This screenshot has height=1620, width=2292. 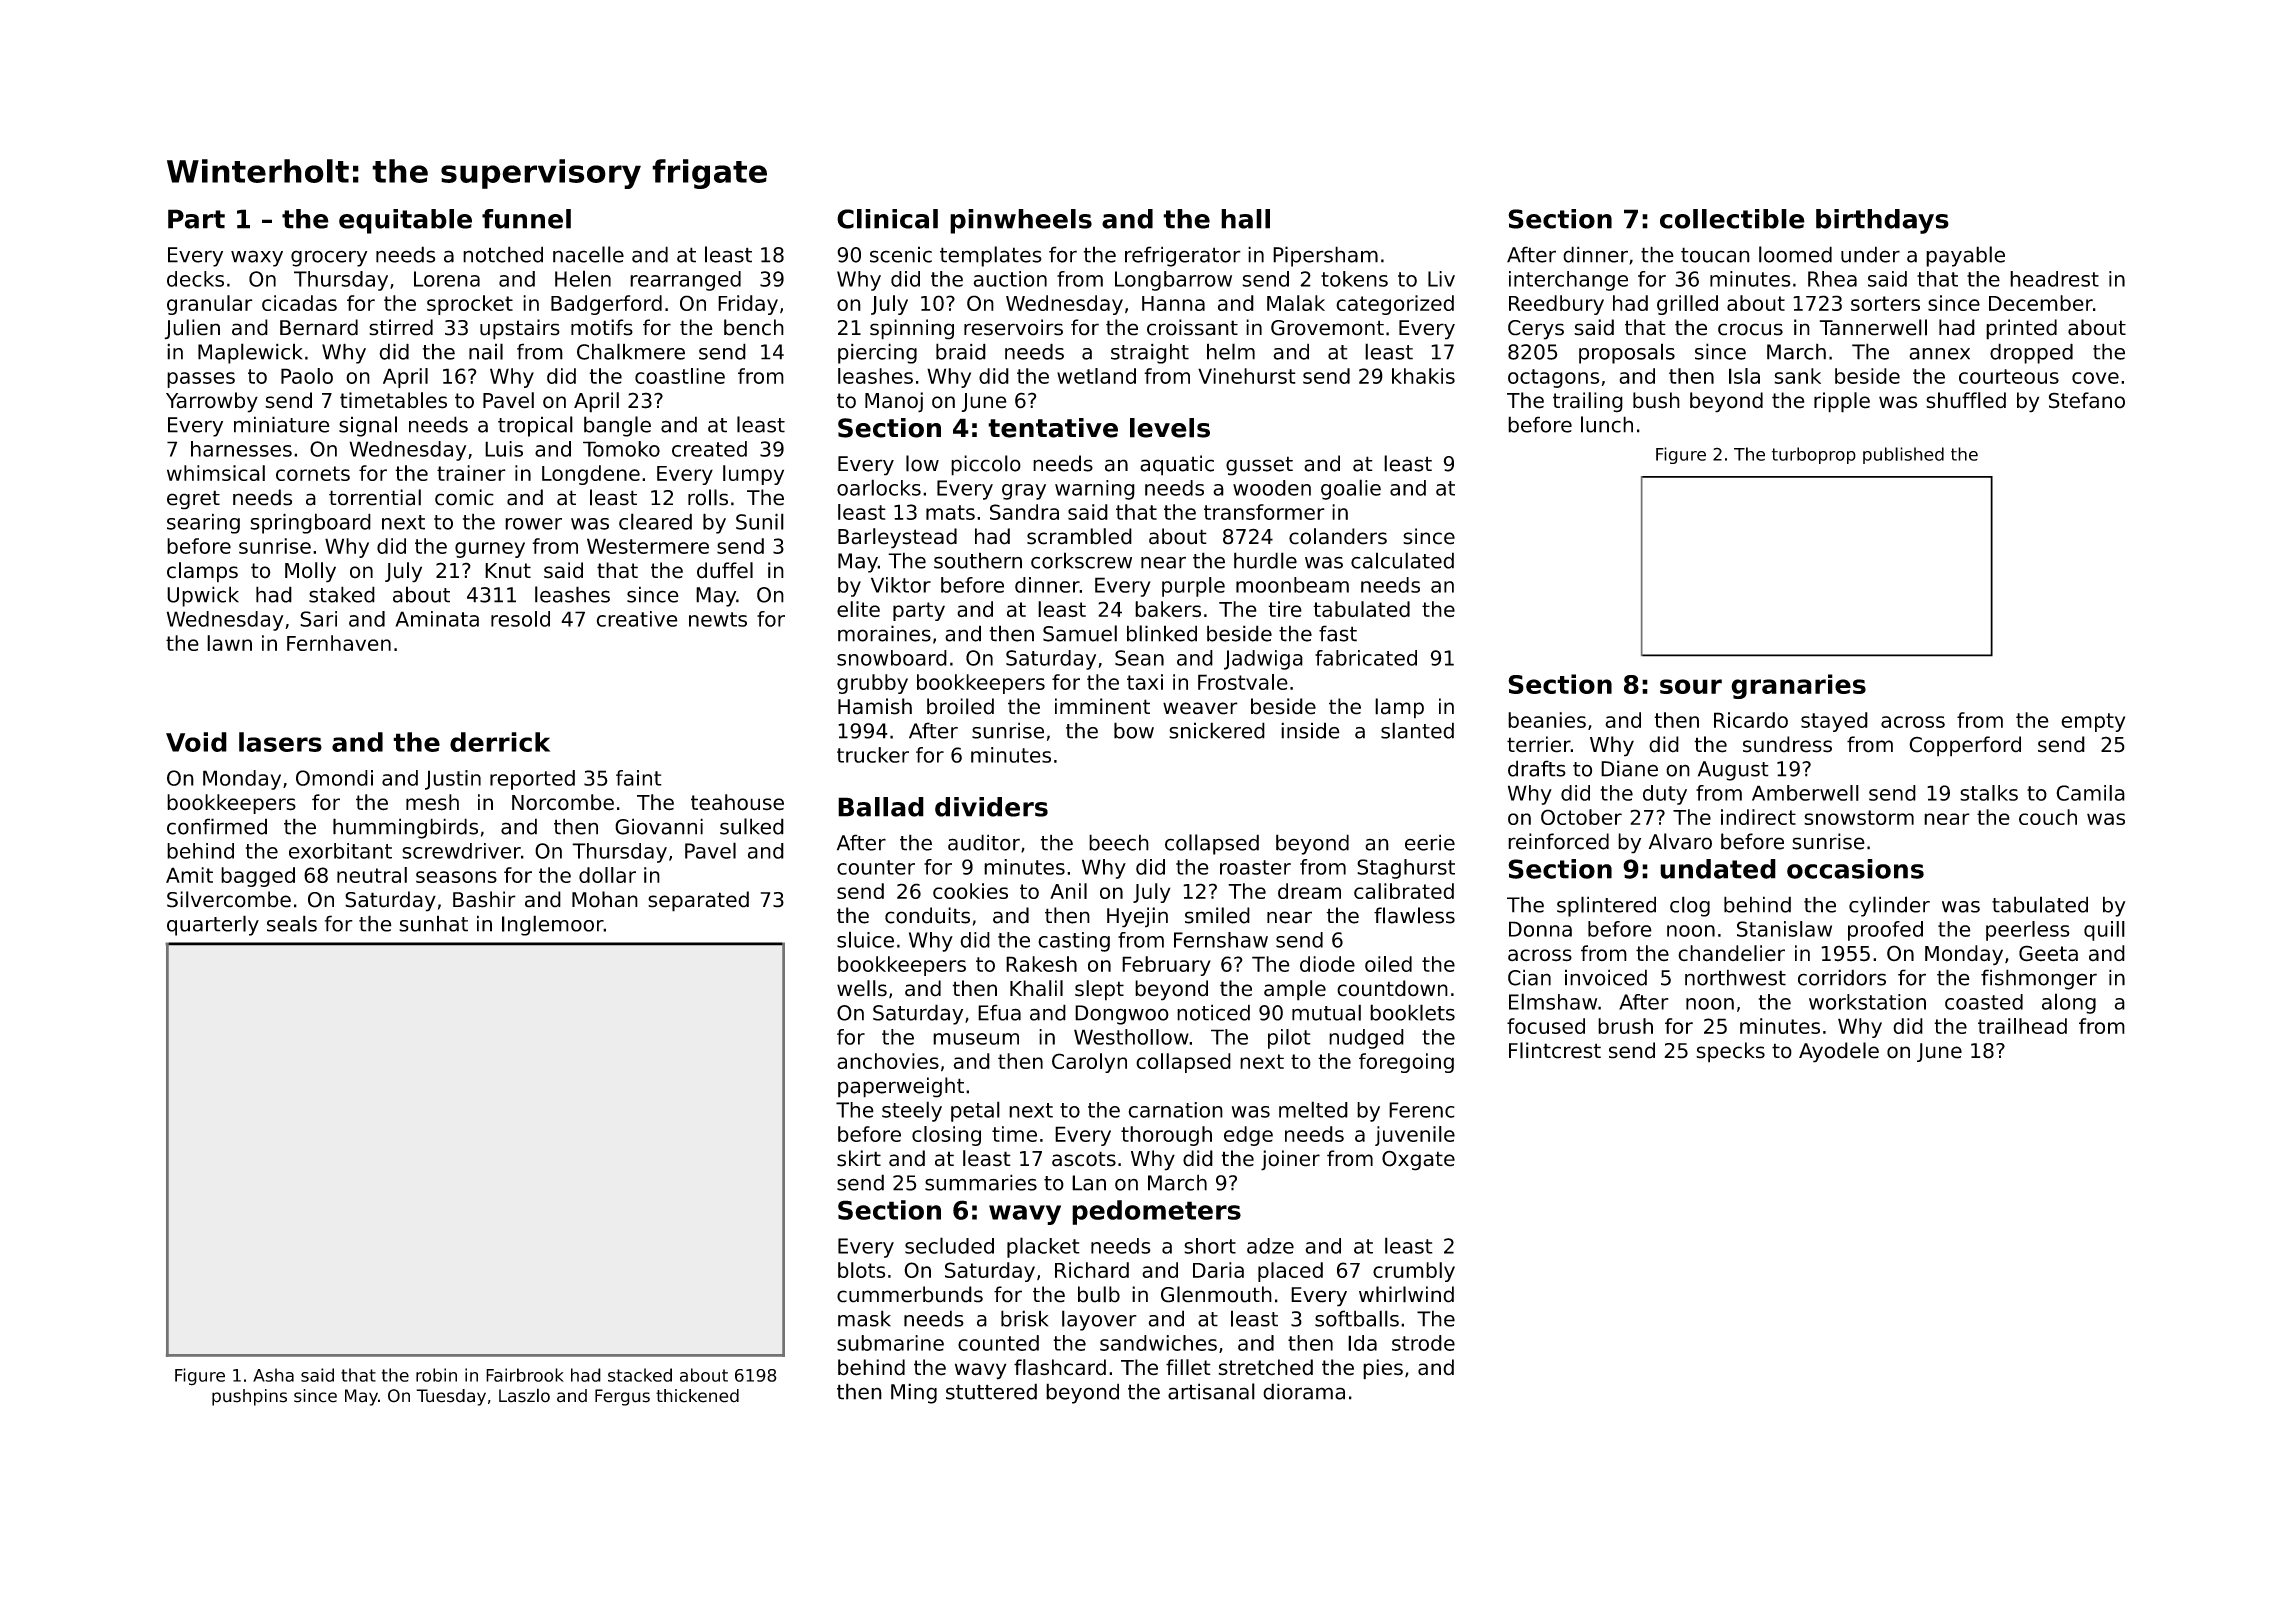 What do you see at coordinates (1383, 1369) in the screenshot?
I see `pies` at bounding box center [1383, 1369].
